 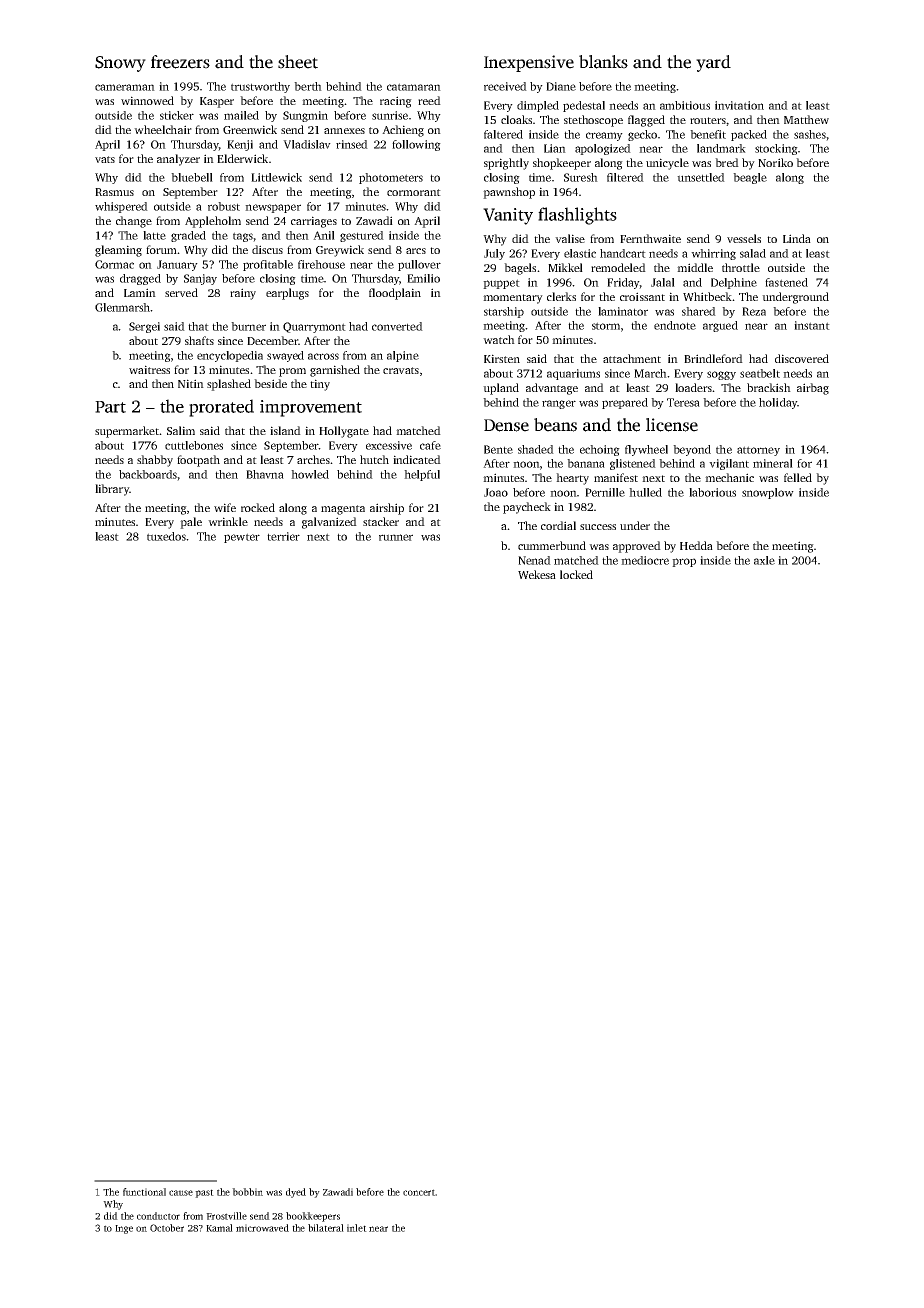 What do you see at coordinates (166, 536) in the page?
I see `tuxedos` at bounding box center [166, 536].
